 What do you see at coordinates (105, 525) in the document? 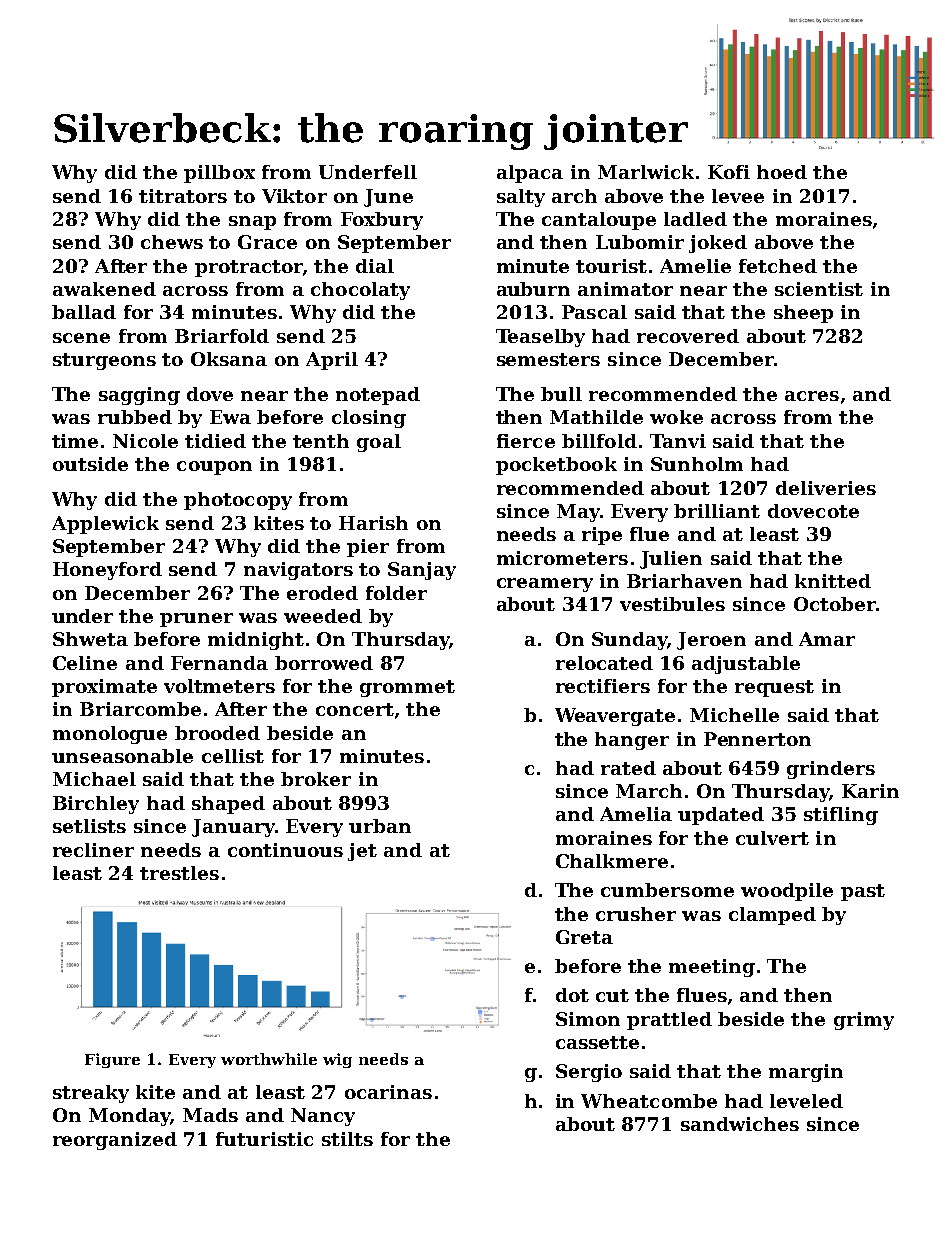
I see `Applewick` at bounding box center [105, 525].
